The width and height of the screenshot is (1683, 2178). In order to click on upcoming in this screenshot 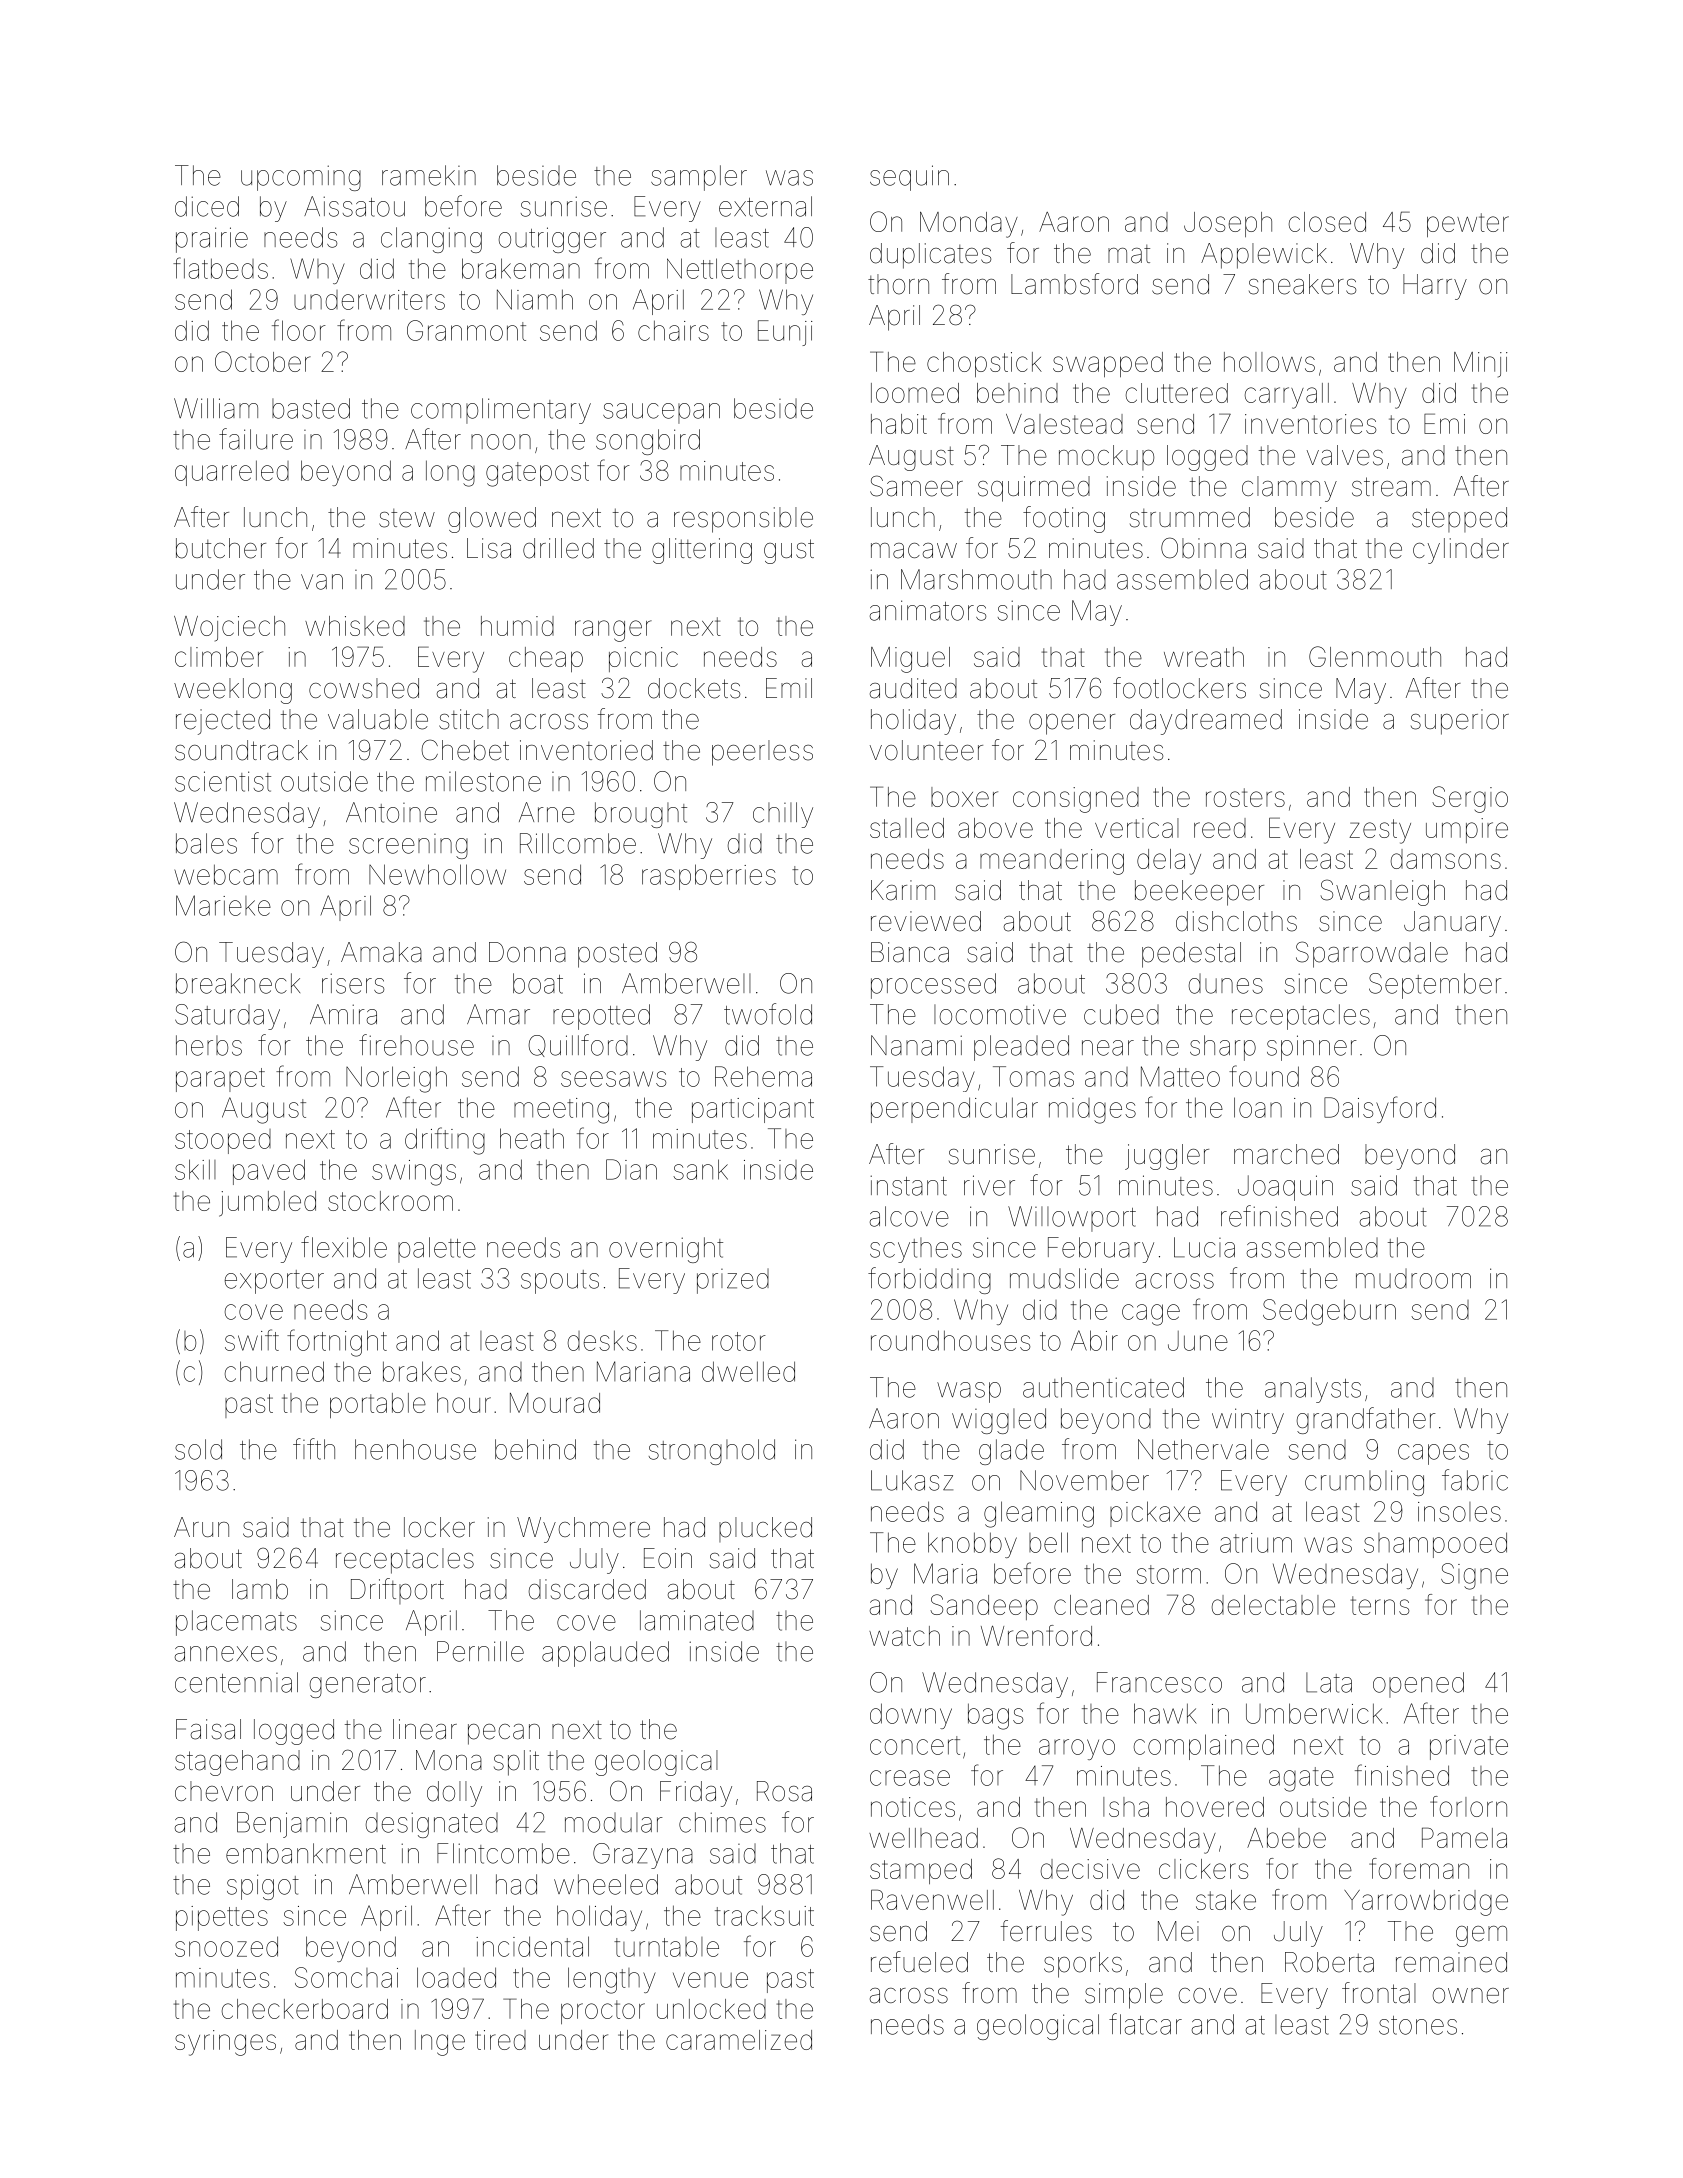, I will do `click(301, 178)`.
